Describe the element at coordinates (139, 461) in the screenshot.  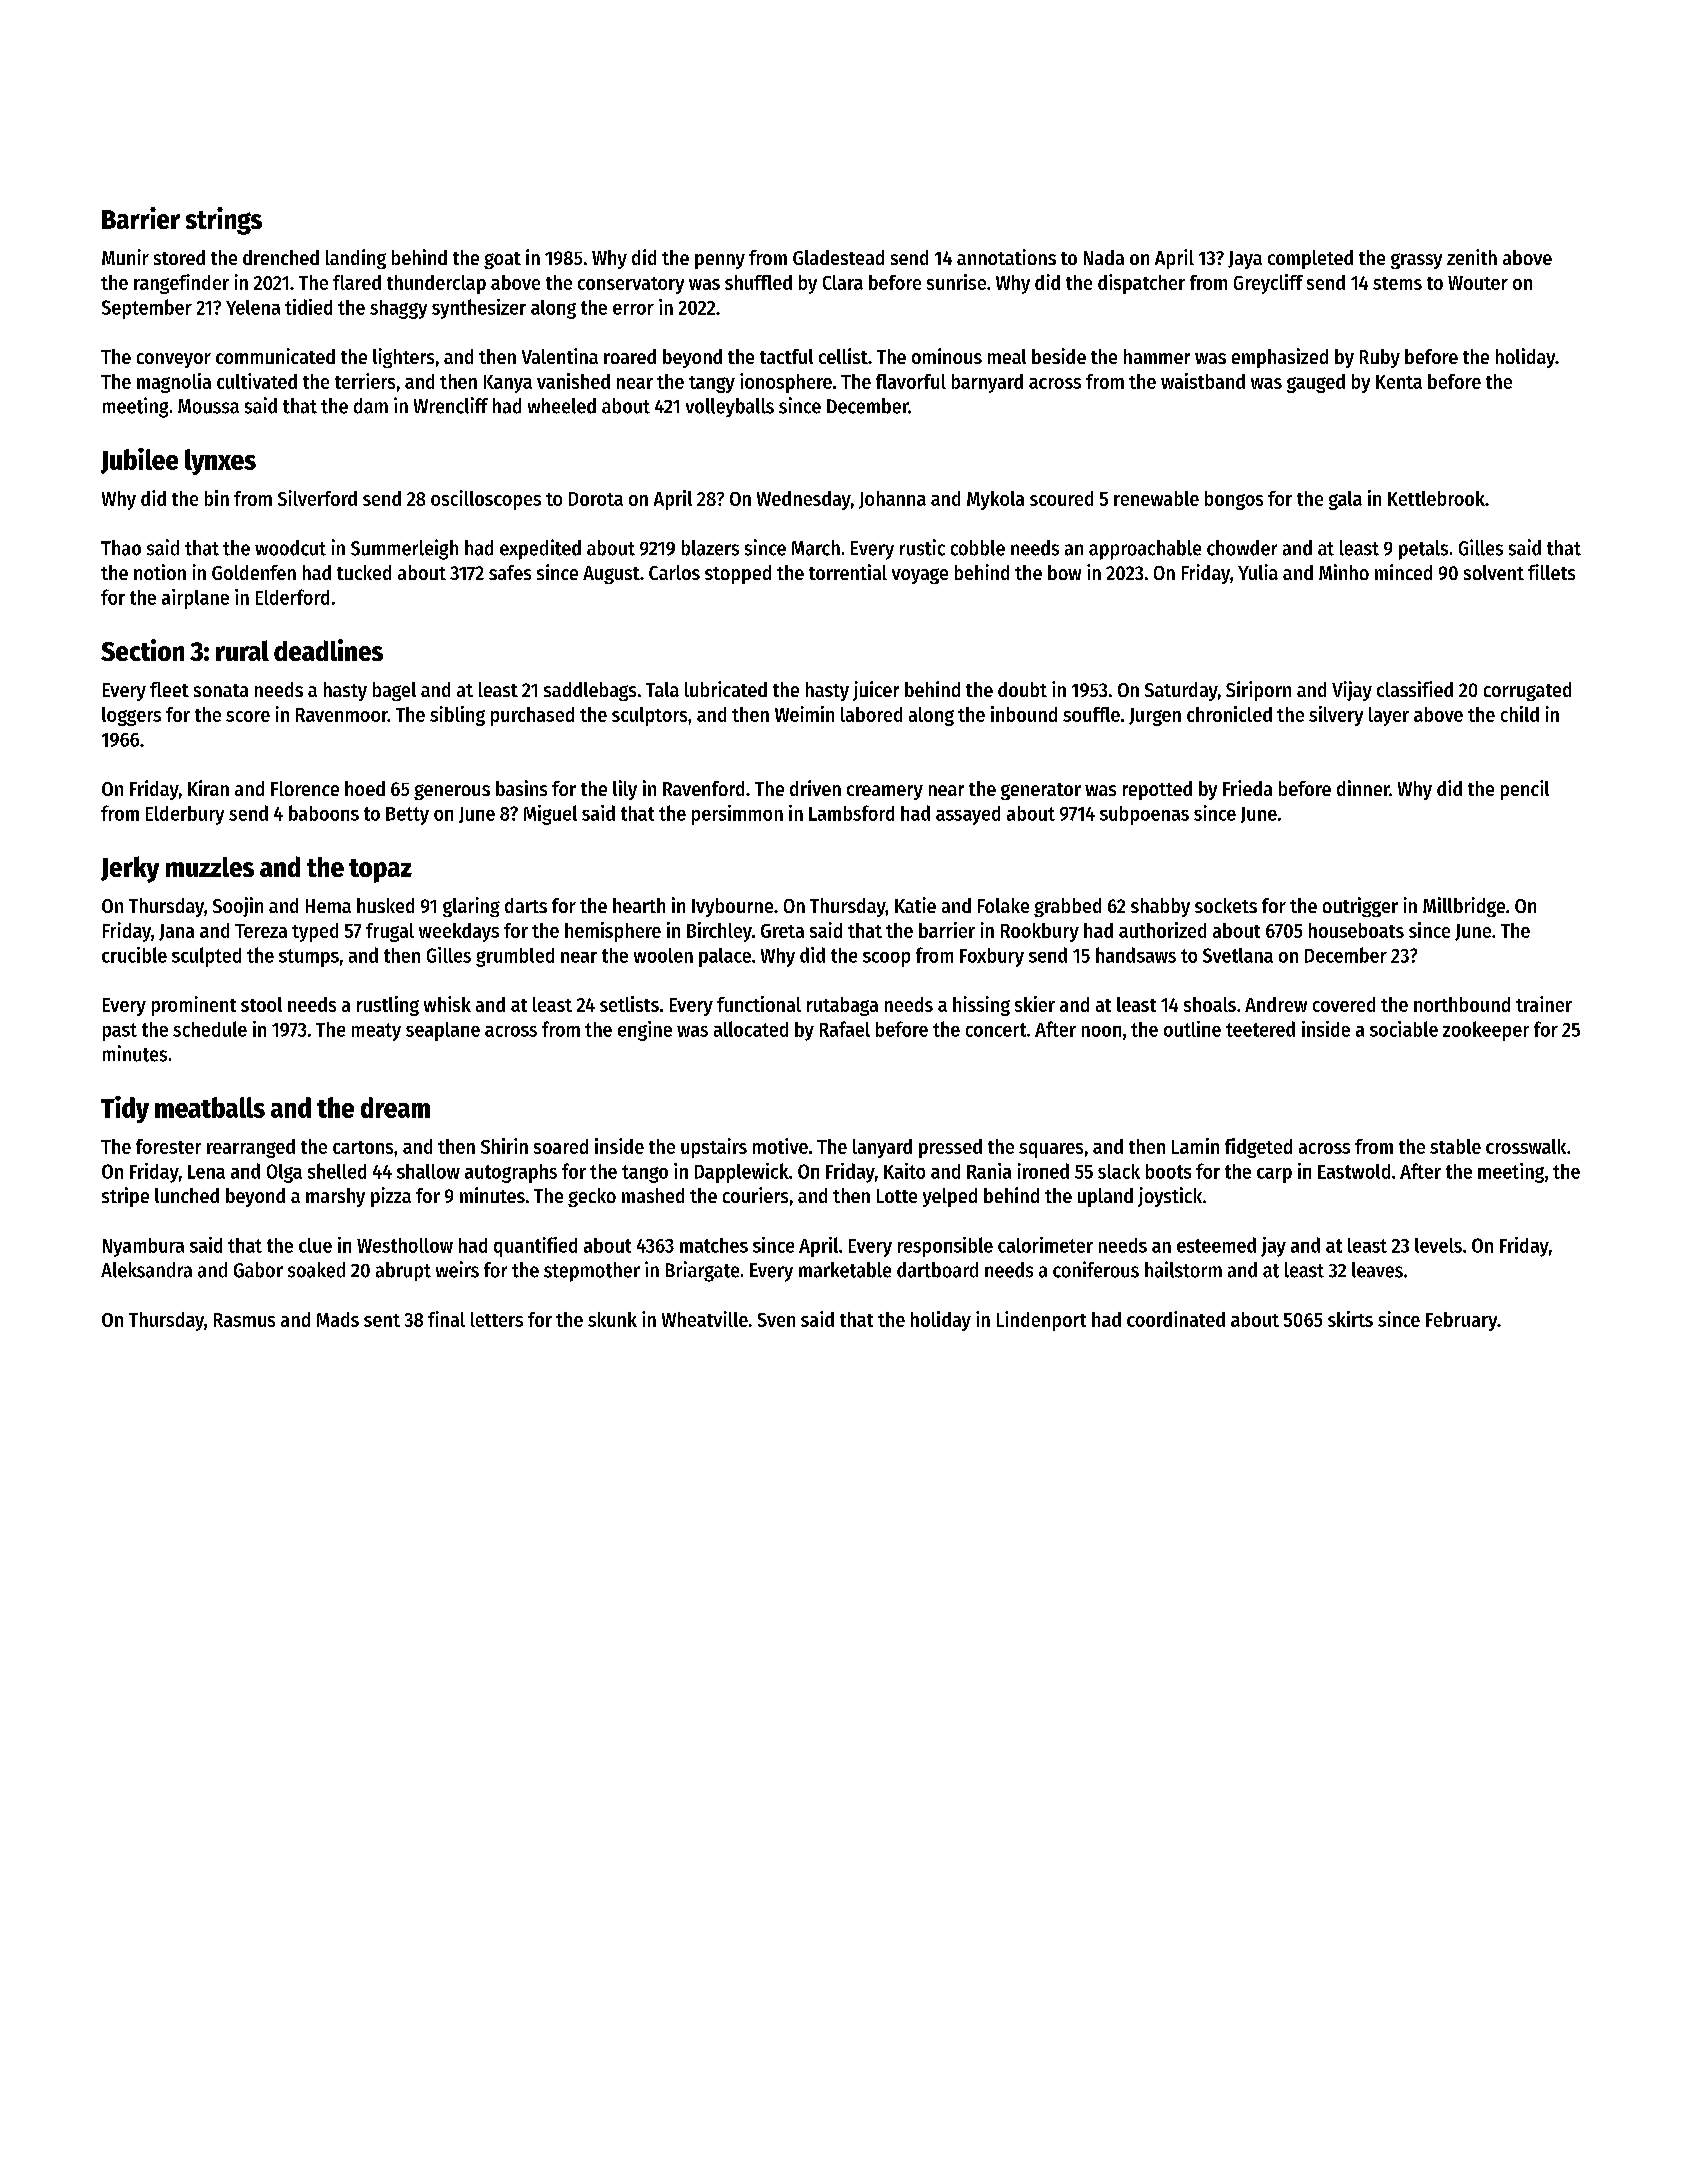
I see `Jubilee` at that location.
